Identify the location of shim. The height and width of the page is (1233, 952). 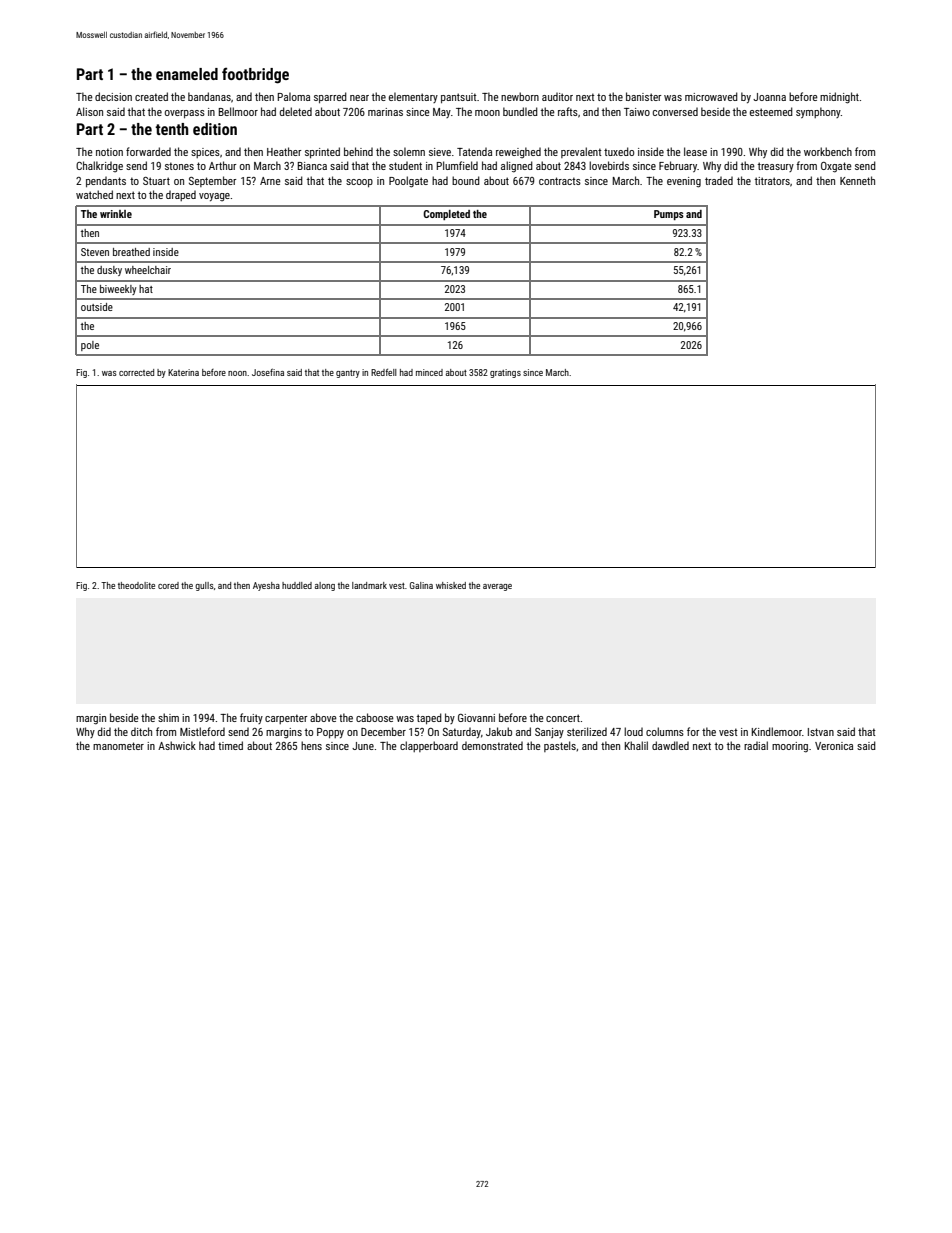
(168, 717).
